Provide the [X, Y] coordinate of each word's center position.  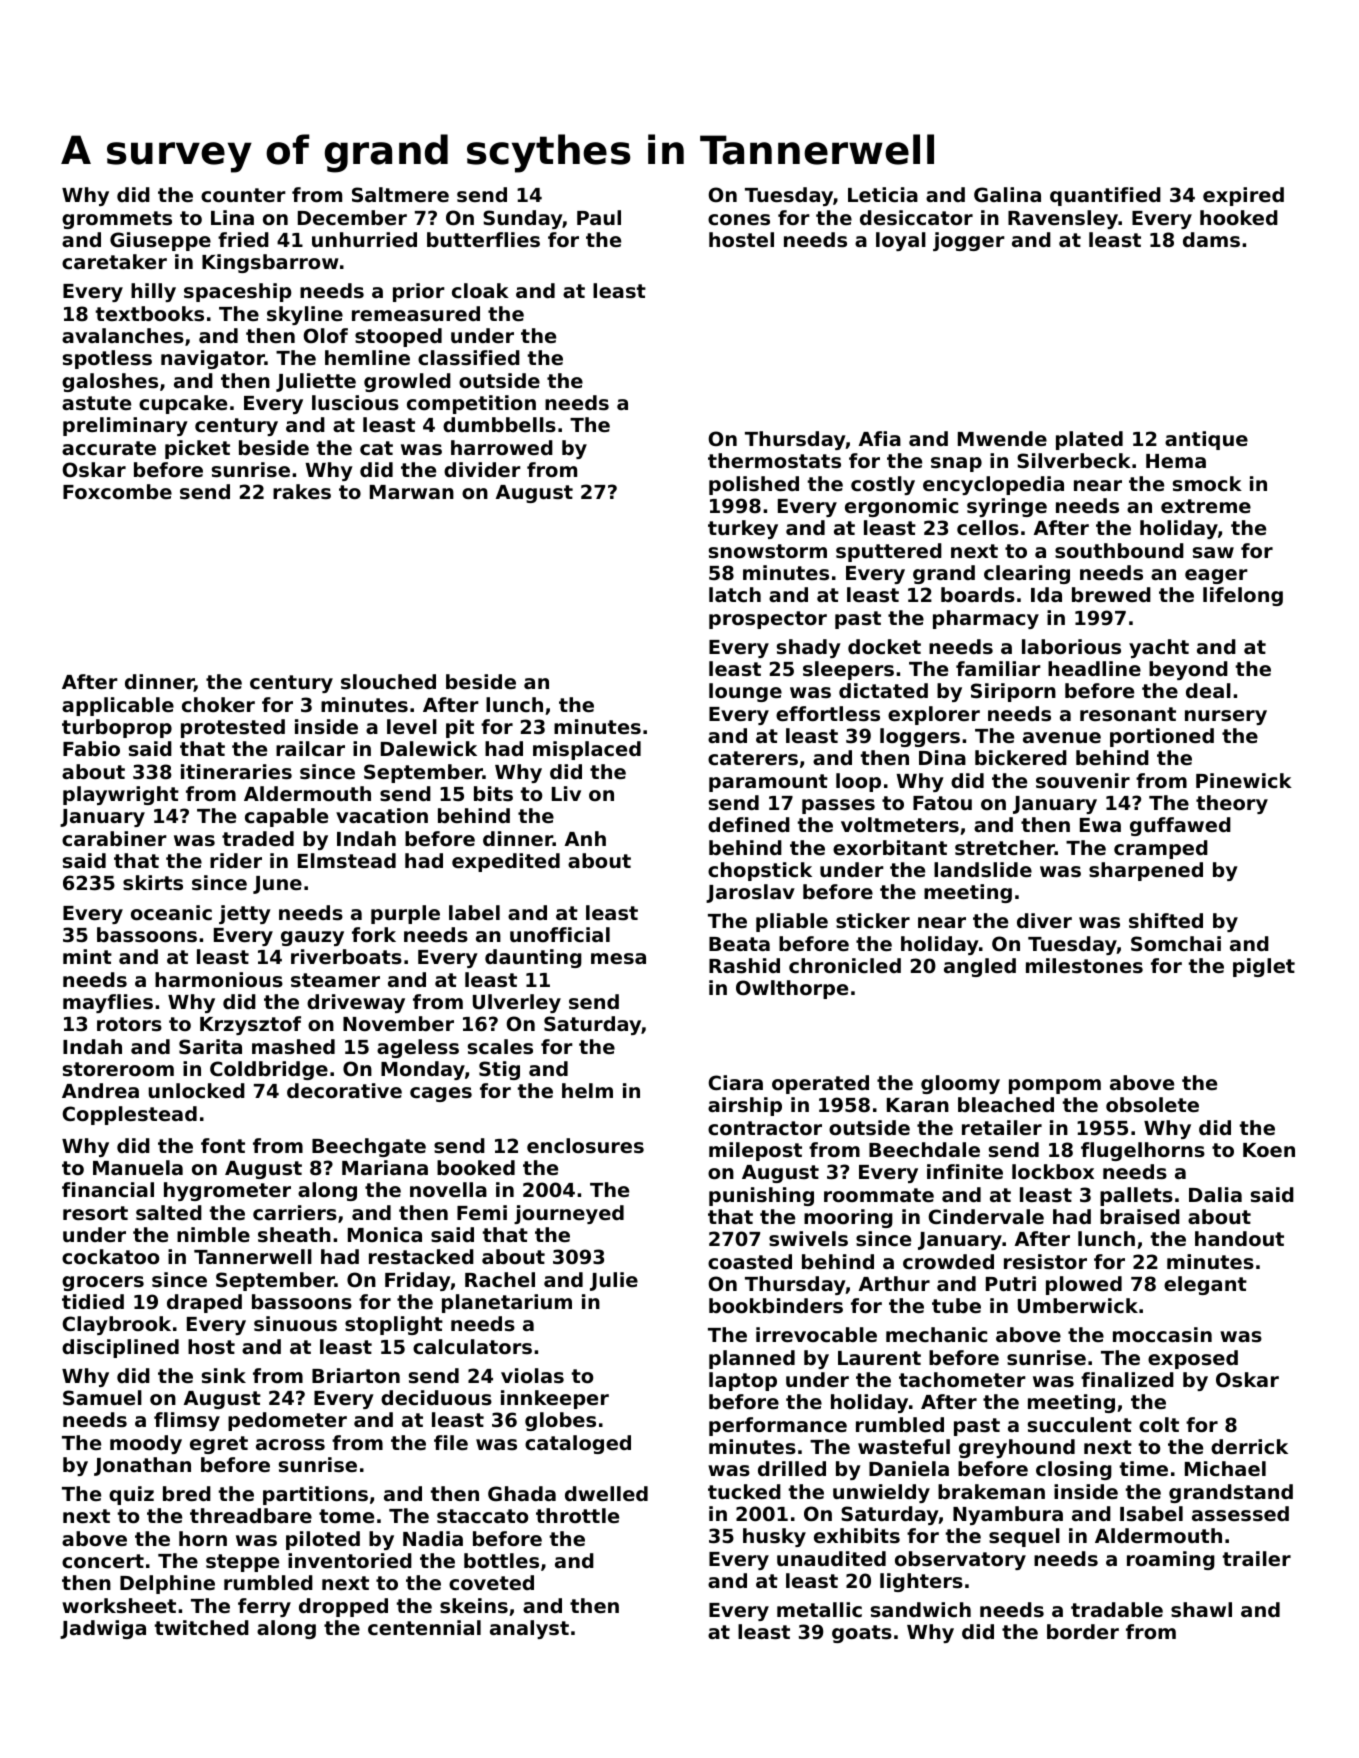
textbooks [149, 314]
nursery [1226, 717]
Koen [1269, 1150]
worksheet [119, 1606]
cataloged [578, 1444]
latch [735, 594]
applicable [118, 706]
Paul [599, 217]
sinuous [295, 1323]
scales [500, 1047]
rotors [129, 1024]
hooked [1239, 217]
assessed [1240, 1514]
